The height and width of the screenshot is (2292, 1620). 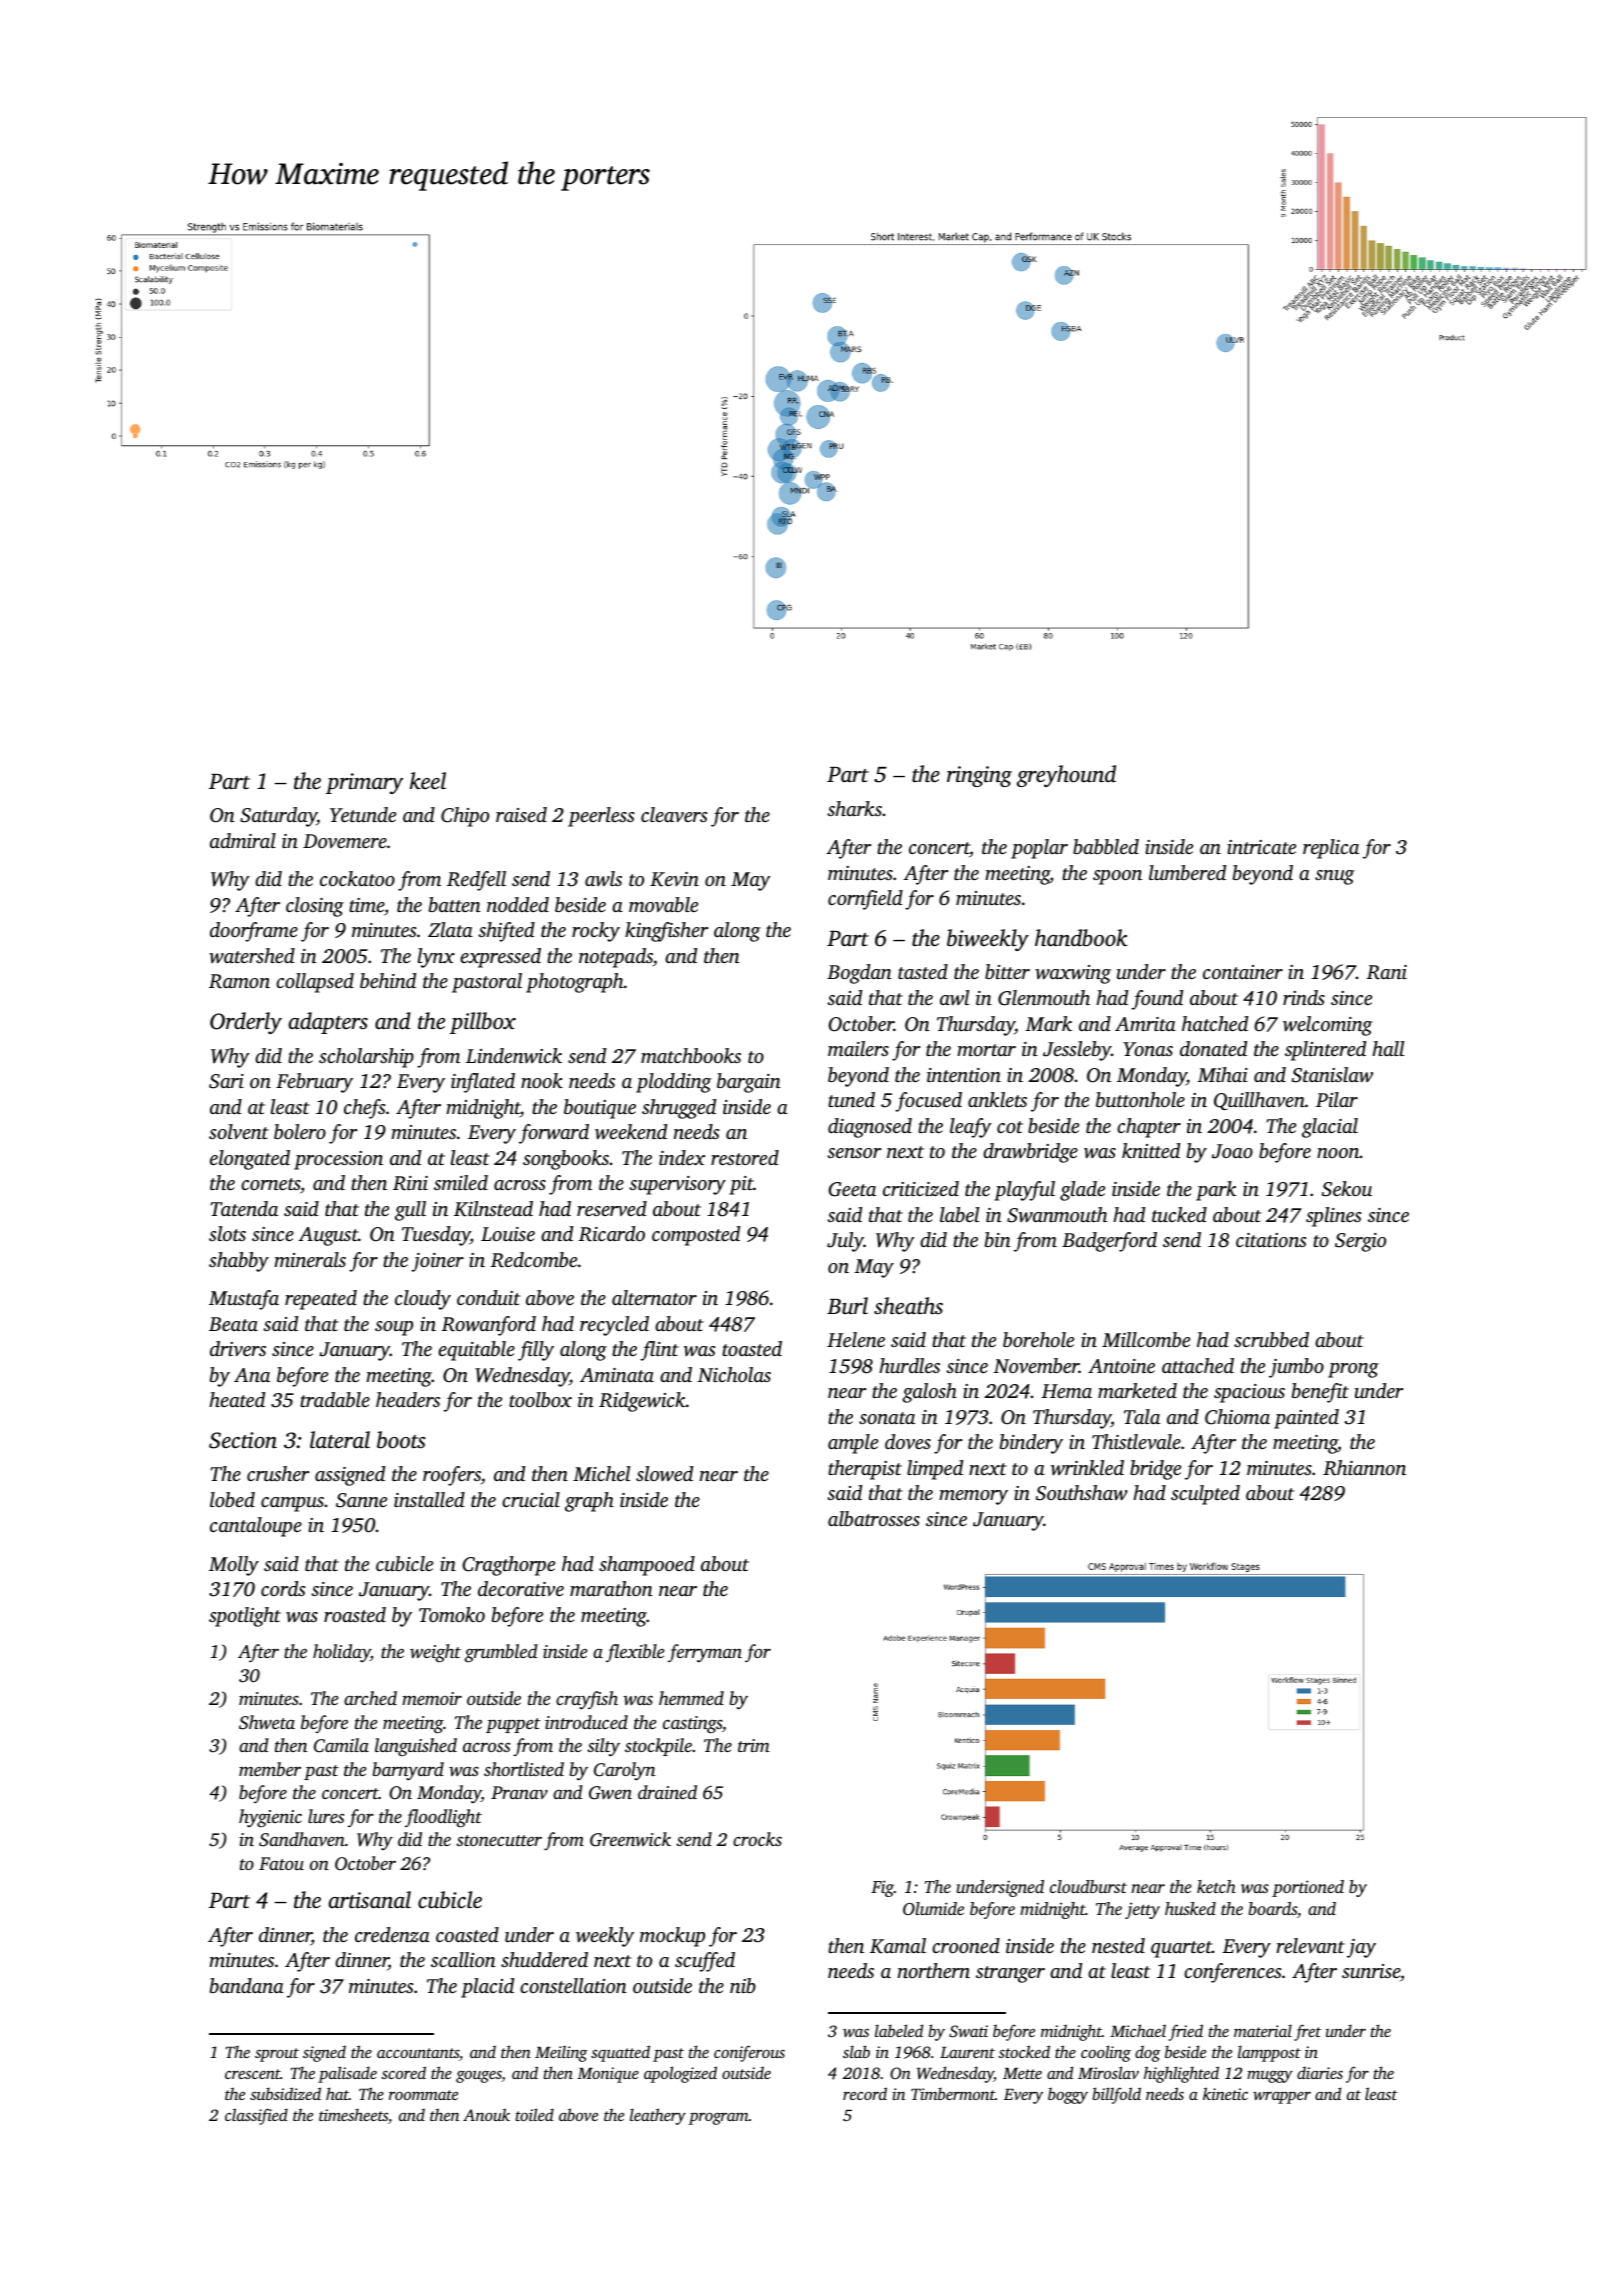 I want to click on leafy, so click(x=971, y=1128).
